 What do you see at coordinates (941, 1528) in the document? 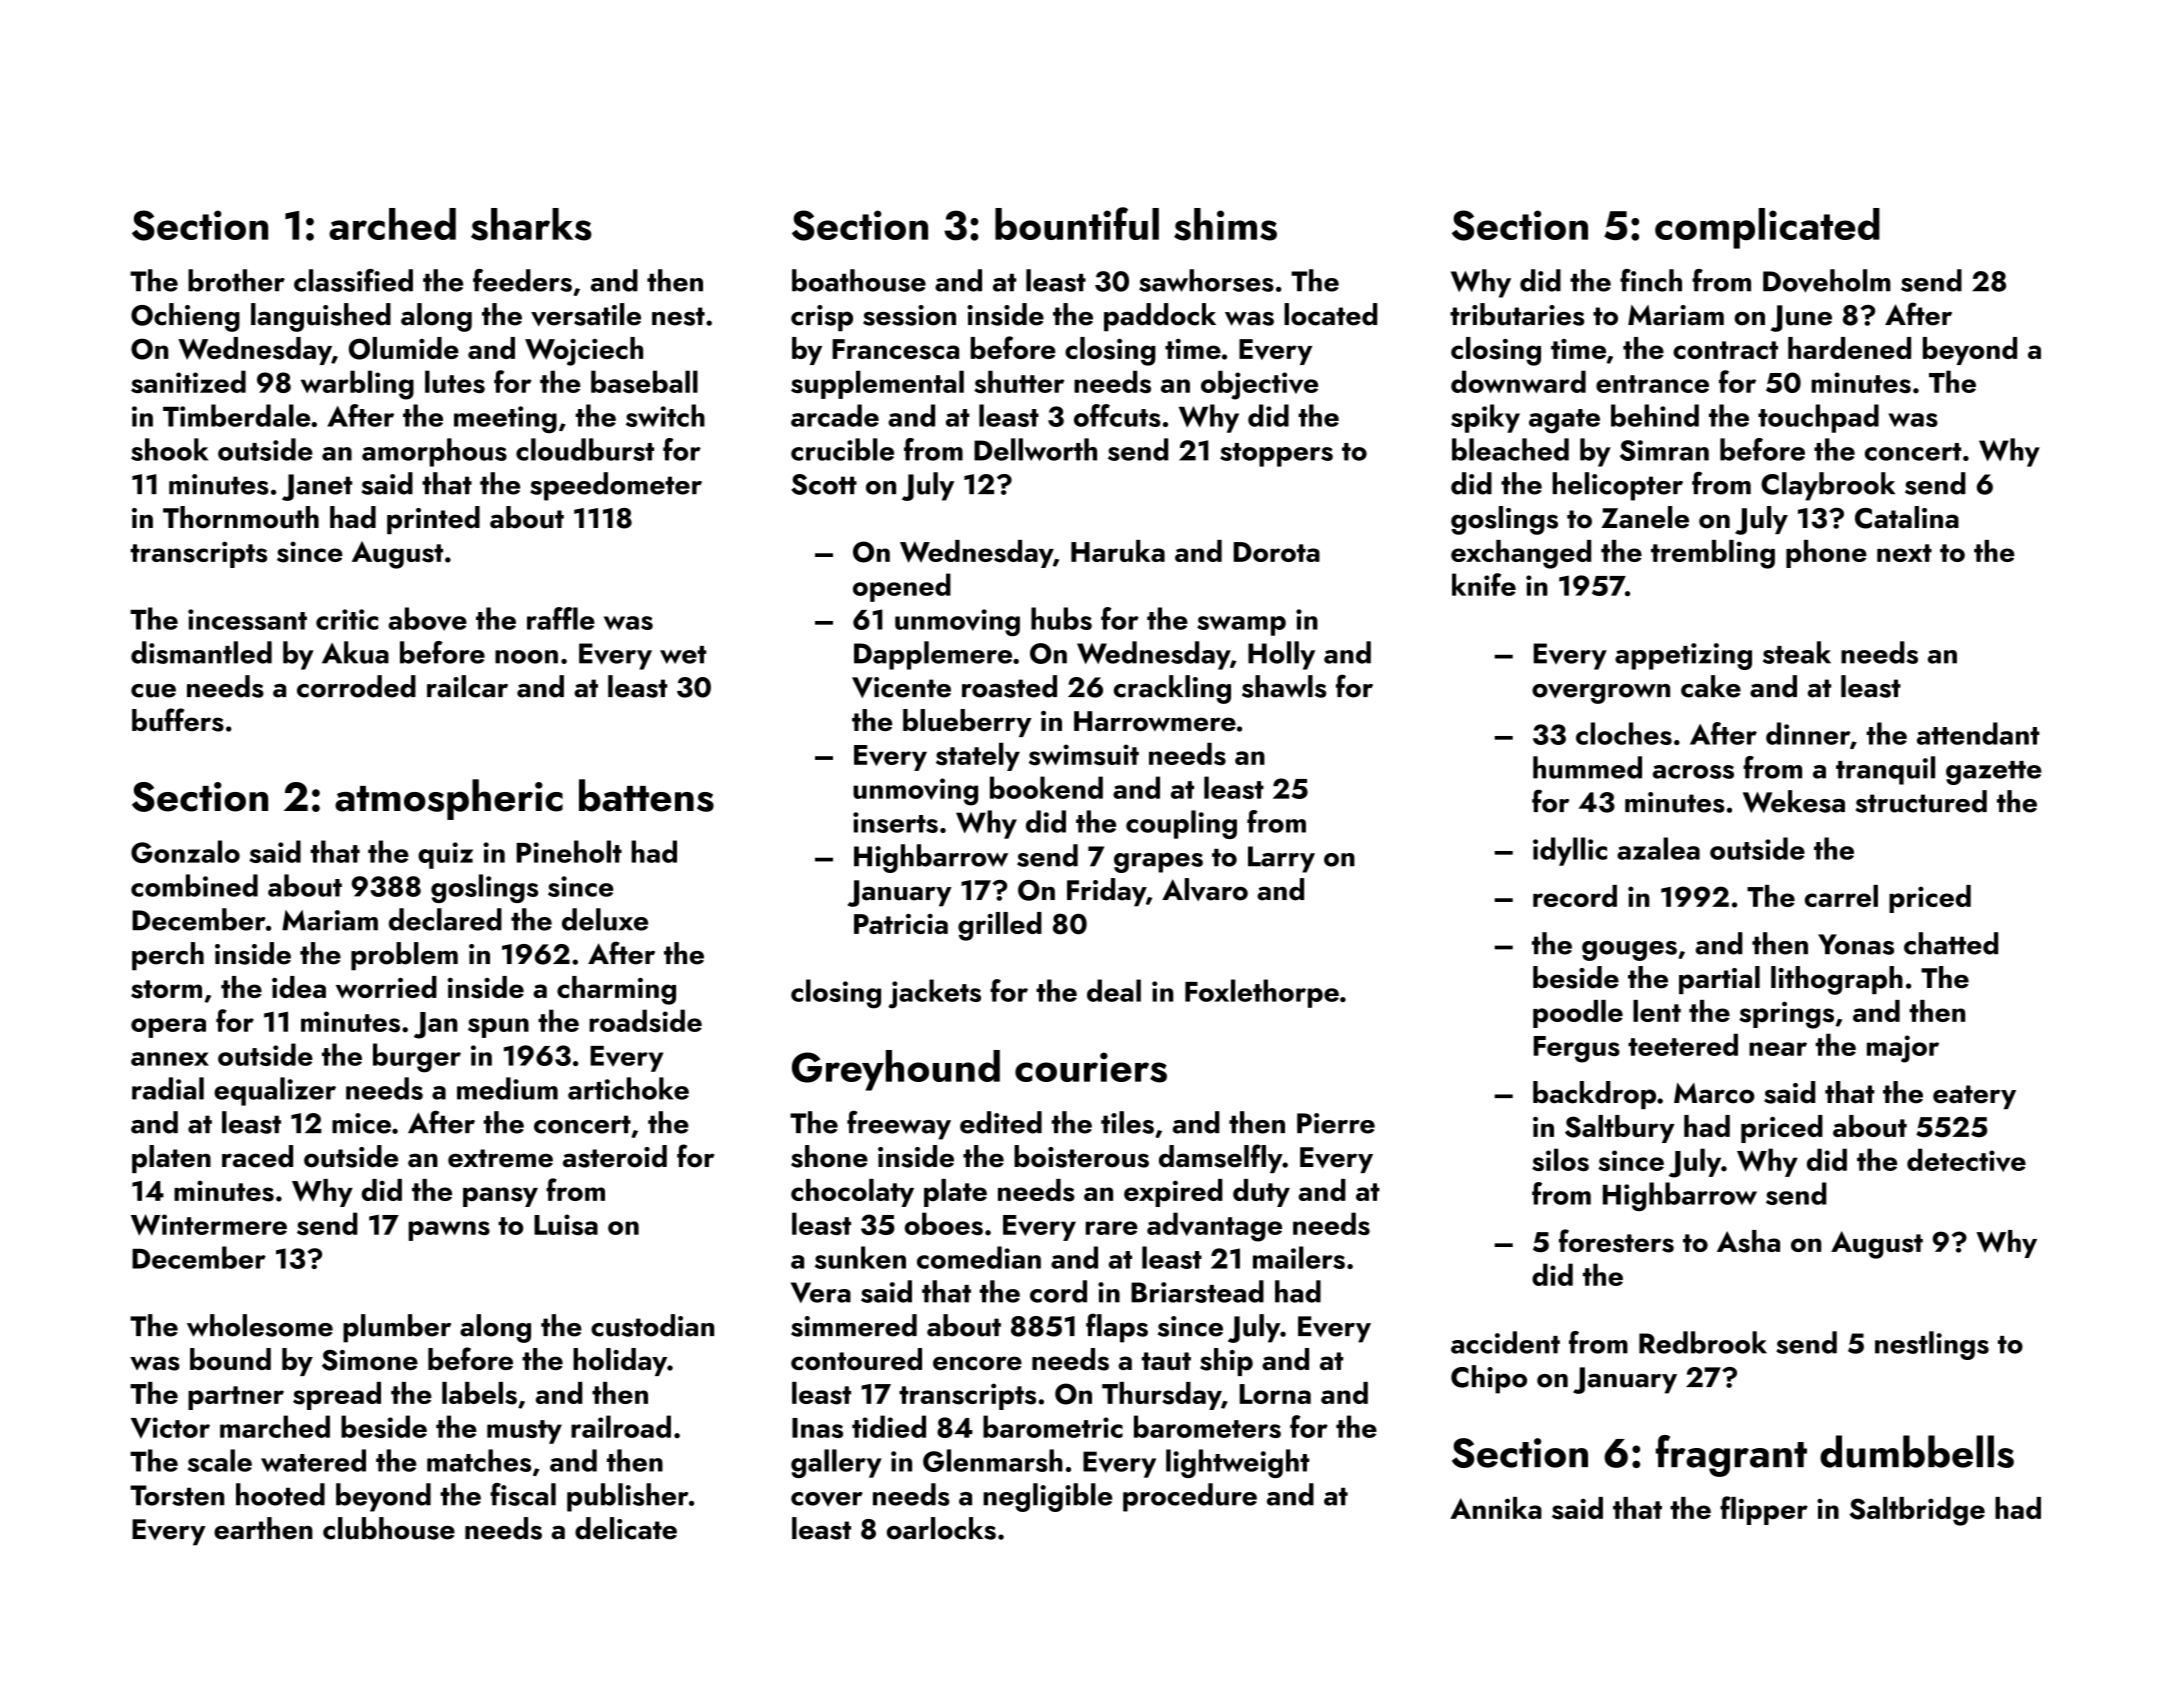
I see `oarlocks` at bounding box center [941, 1528].
